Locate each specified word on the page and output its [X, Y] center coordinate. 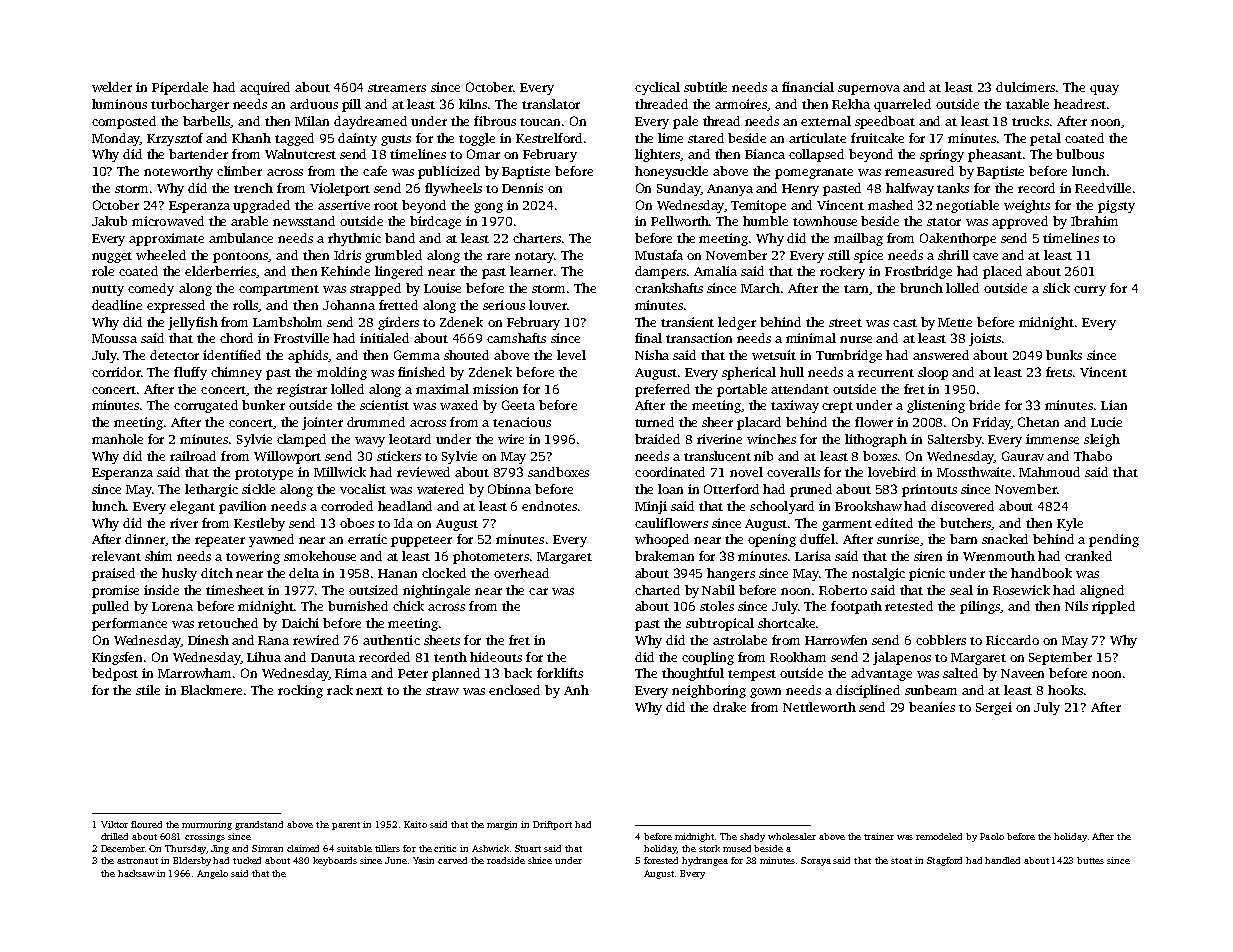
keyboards [335, 861]
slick [1056, 288]
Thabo [1093, 456]
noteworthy [178, 172]
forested [661, 860]
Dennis [522, 188]
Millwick [340, 472]
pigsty [1116, 206]
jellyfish [193, 323]
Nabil [718, 590]
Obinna [509, 489]
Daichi [300, 623]
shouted [466, 355]
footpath [856, 607]
